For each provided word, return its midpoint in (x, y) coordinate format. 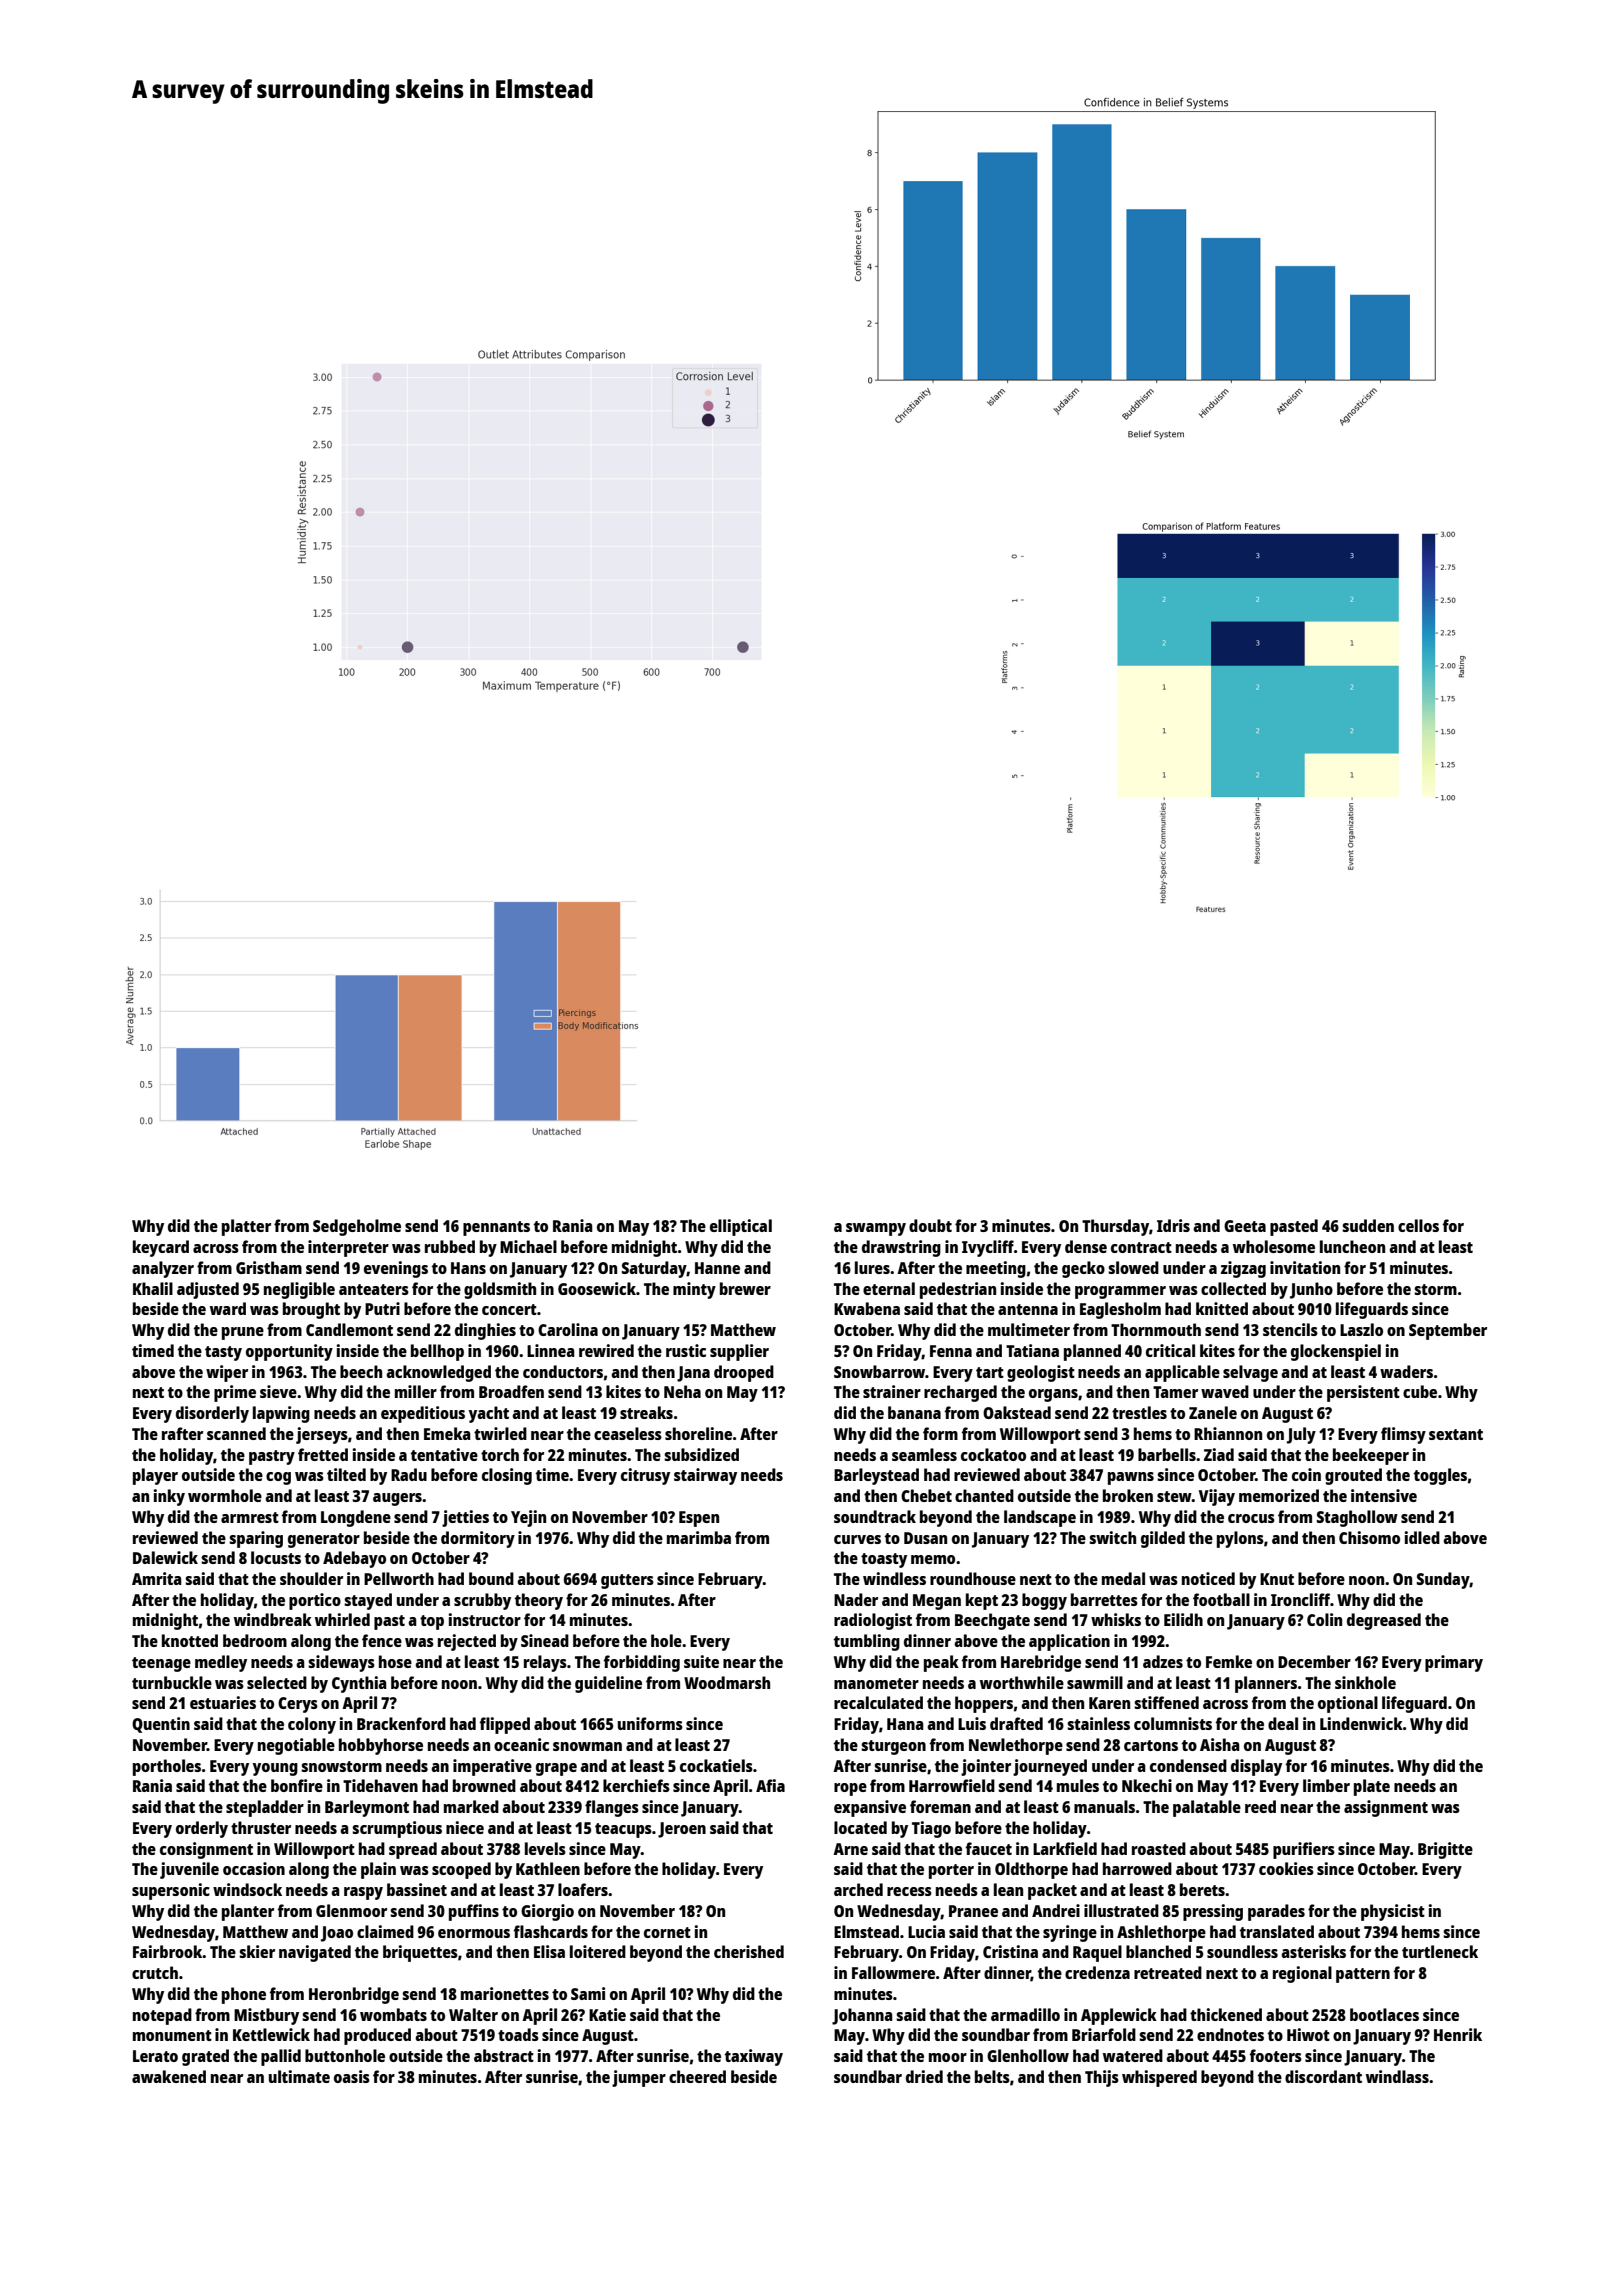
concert (509, 1309)
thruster (261, 1827)
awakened (169, 2076)
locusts (276, 1557)
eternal (889, 1288)
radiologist (873, 1621)
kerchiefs (636, 1785)
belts (992, 2076)
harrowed (1137, 1868)
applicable (1182, 1373)
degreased (1384, 1621)
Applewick (1119, 2016)
